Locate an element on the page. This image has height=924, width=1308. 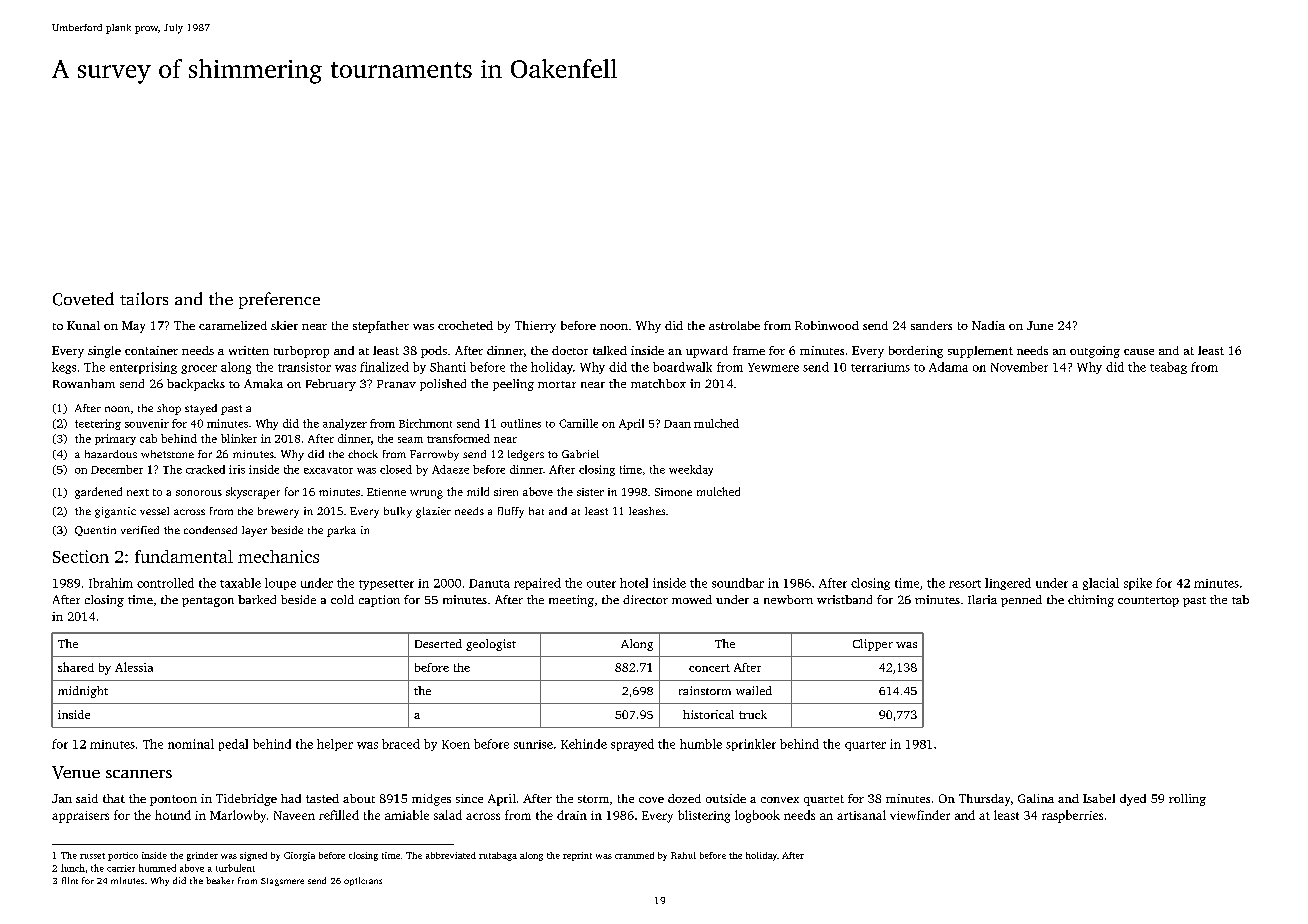
quartet is located at coordinates (824, 800).
